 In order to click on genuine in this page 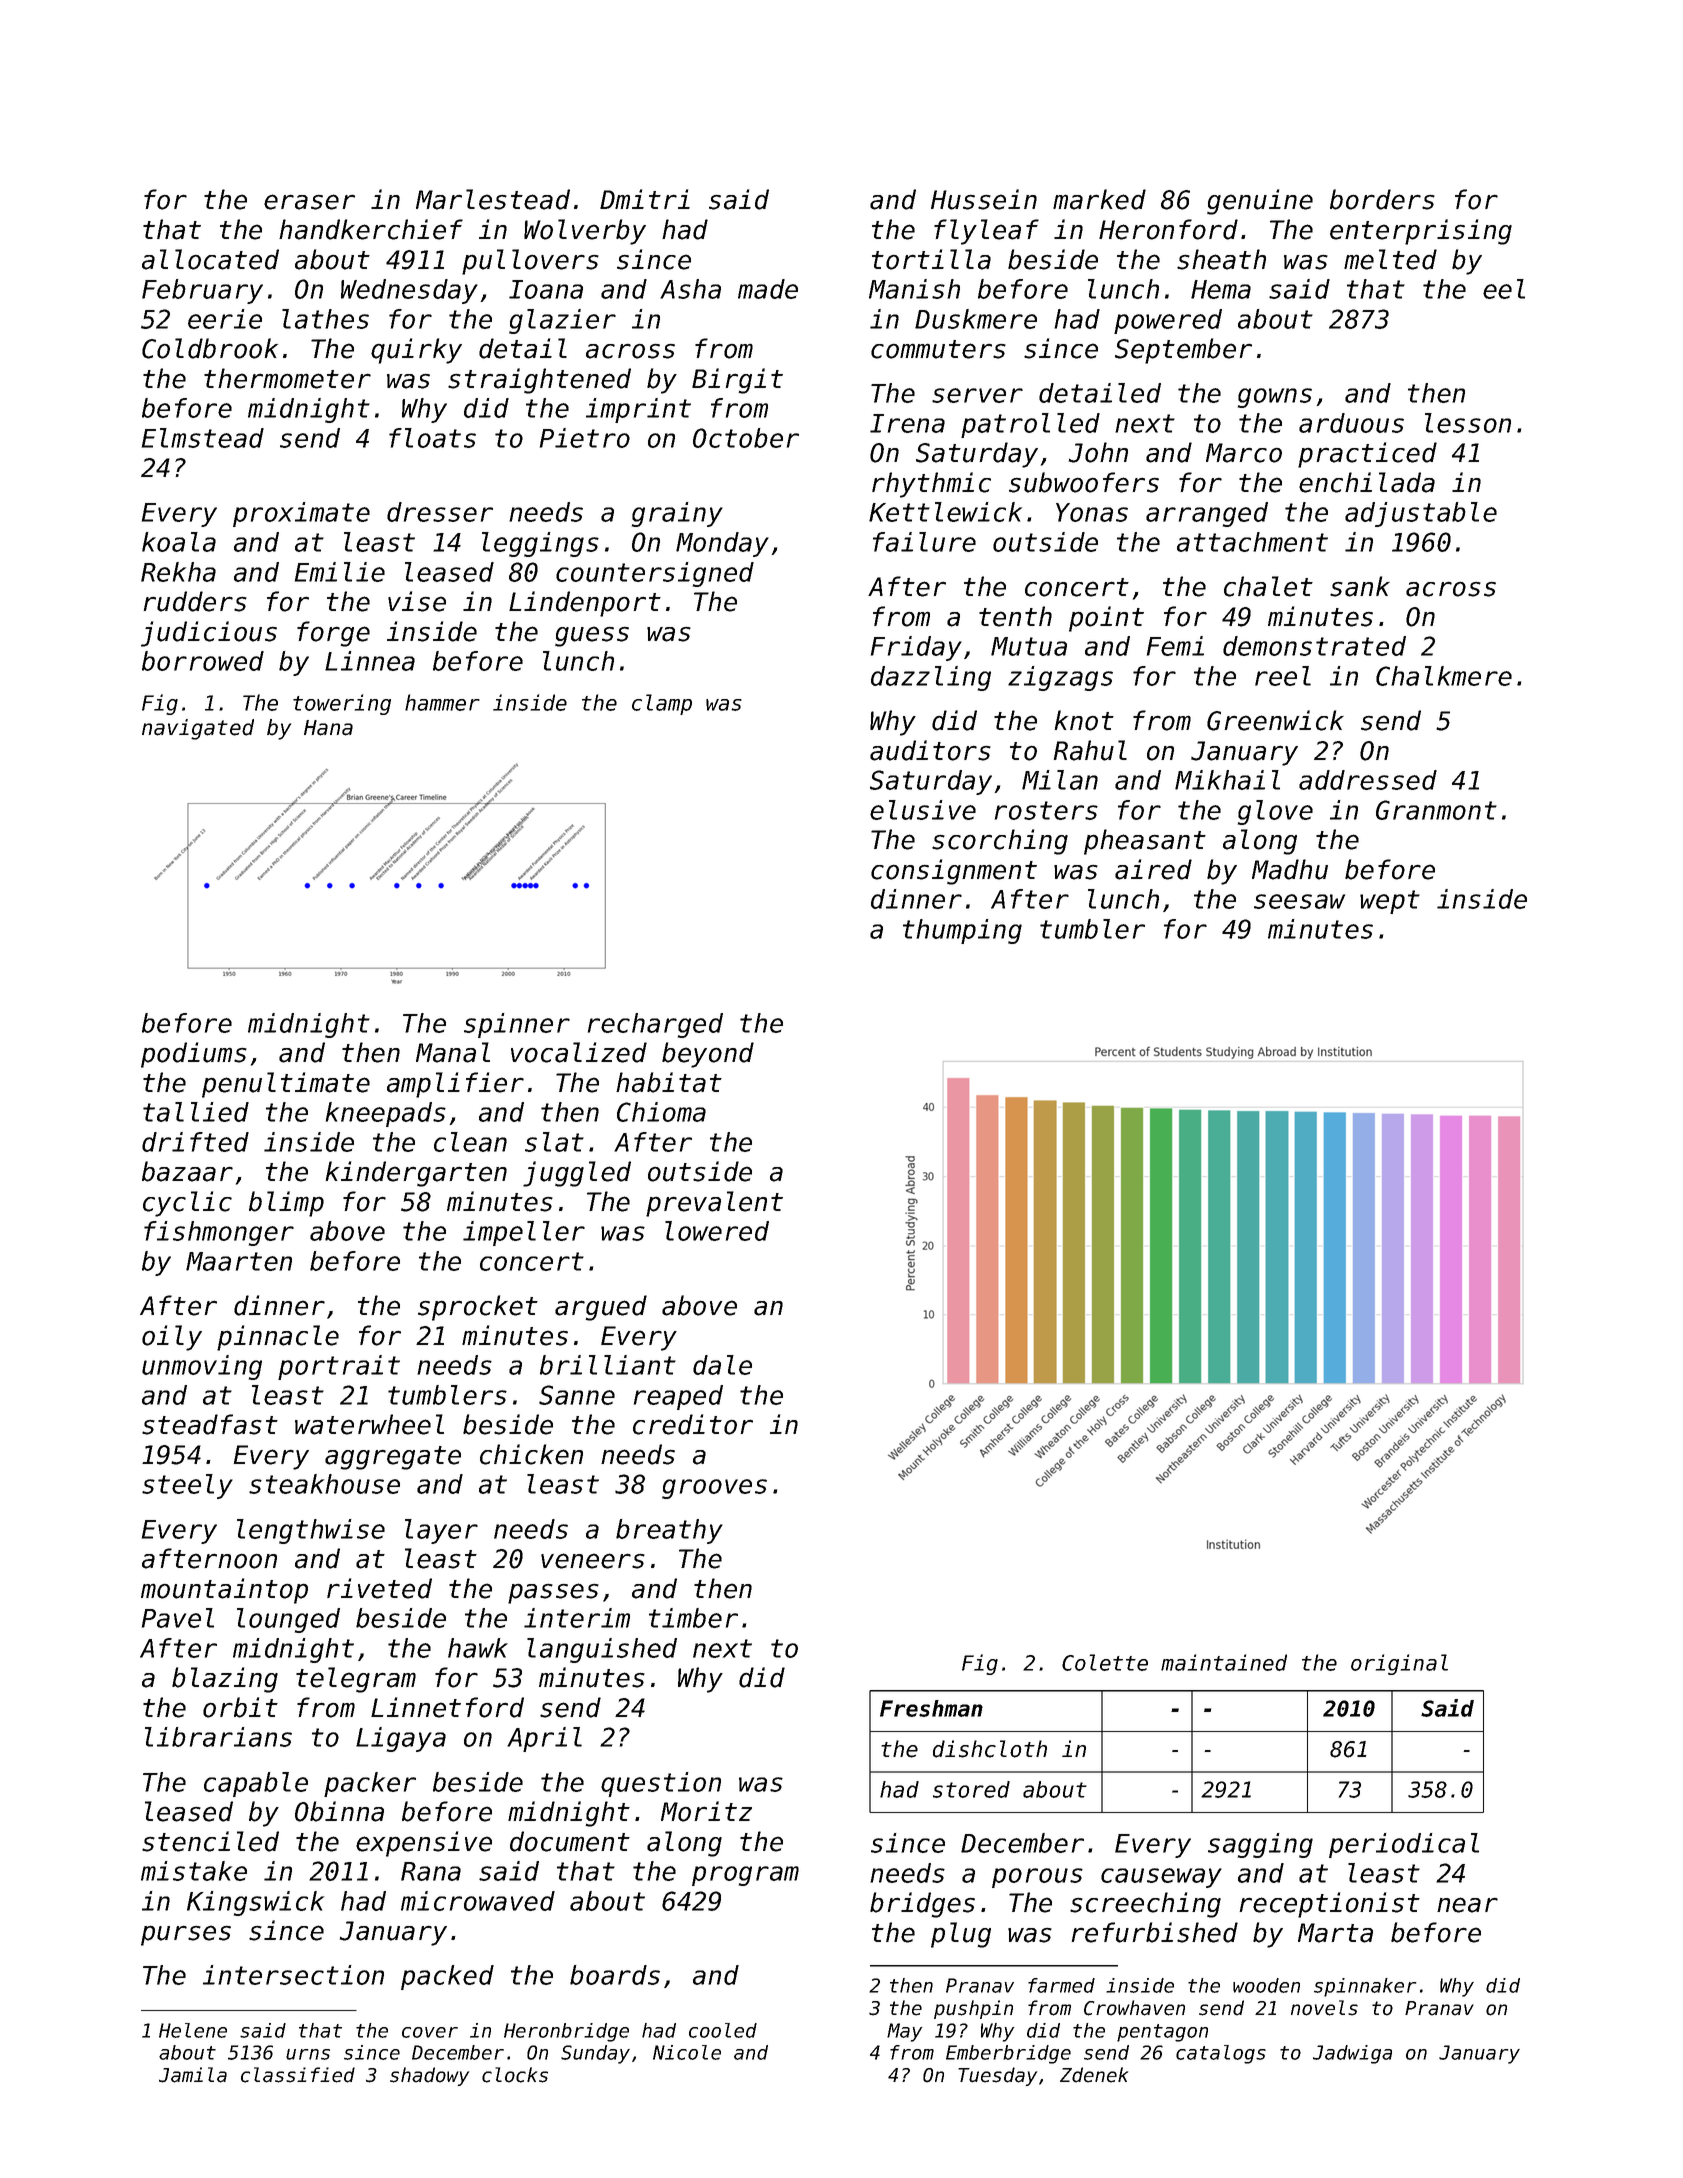, I will do `click(1260, 202)`.
